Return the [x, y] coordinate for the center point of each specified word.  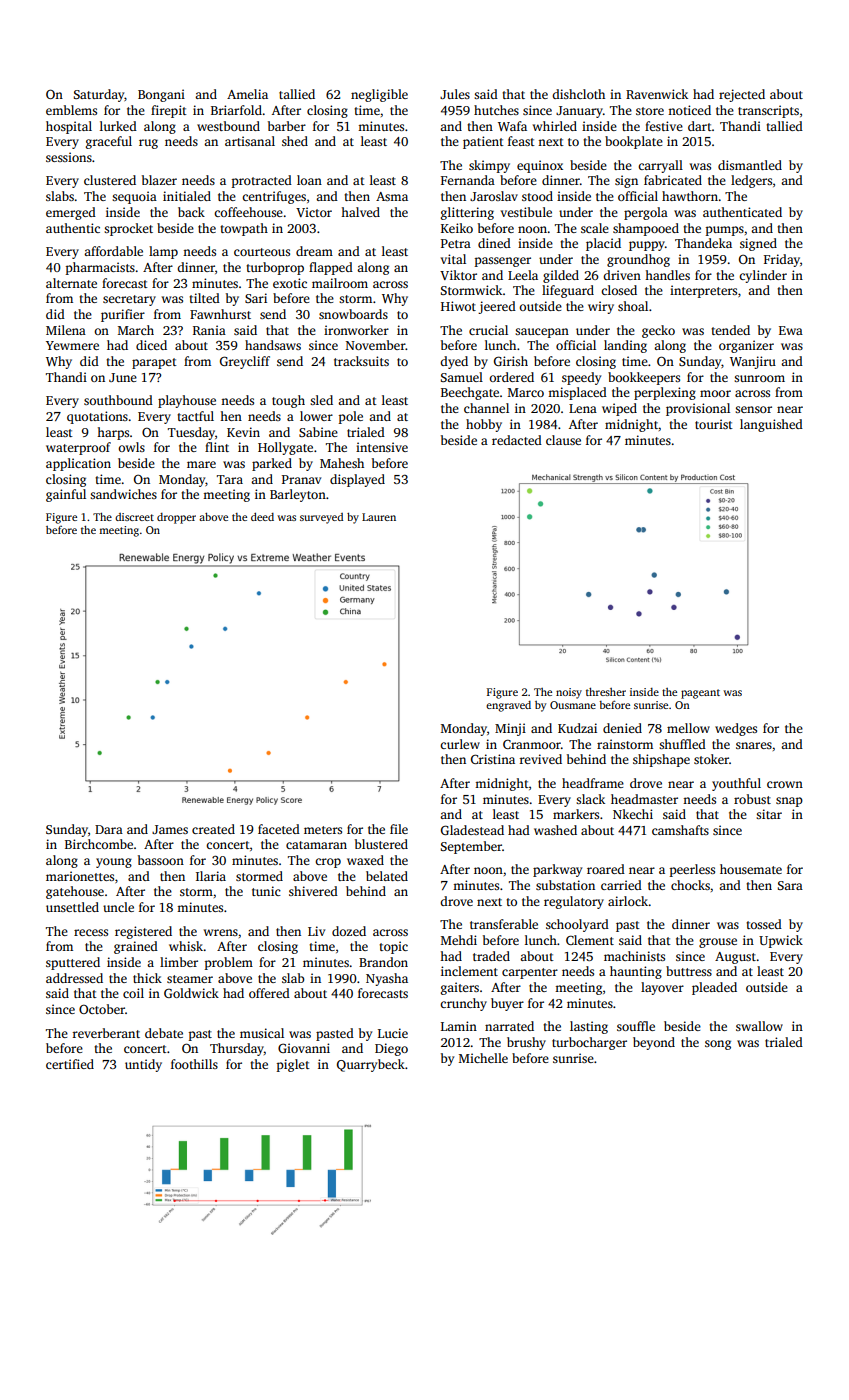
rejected [742, 95]
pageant [700, 694]
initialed [187, 196]
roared [606, 869]
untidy [143, 1065]
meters [323, 830]
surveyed [321, 518]
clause [563, 440]
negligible [379, 95]
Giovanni [304, 1048]
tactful [195, 416]
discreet [134, 517]
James [170, 829]
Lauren [379, 517]
